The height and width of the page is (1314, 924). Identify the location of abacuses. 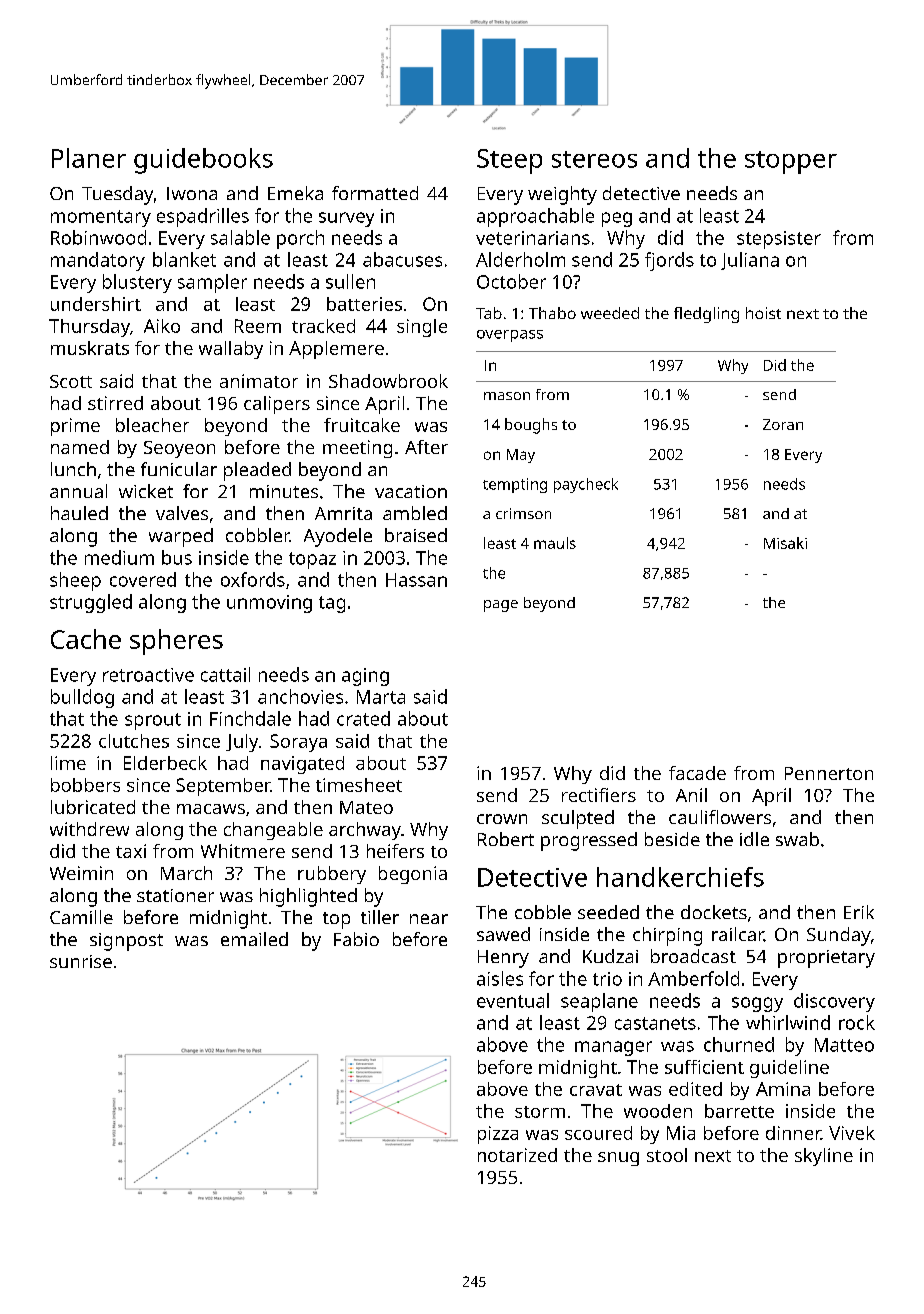
(402, 259).
